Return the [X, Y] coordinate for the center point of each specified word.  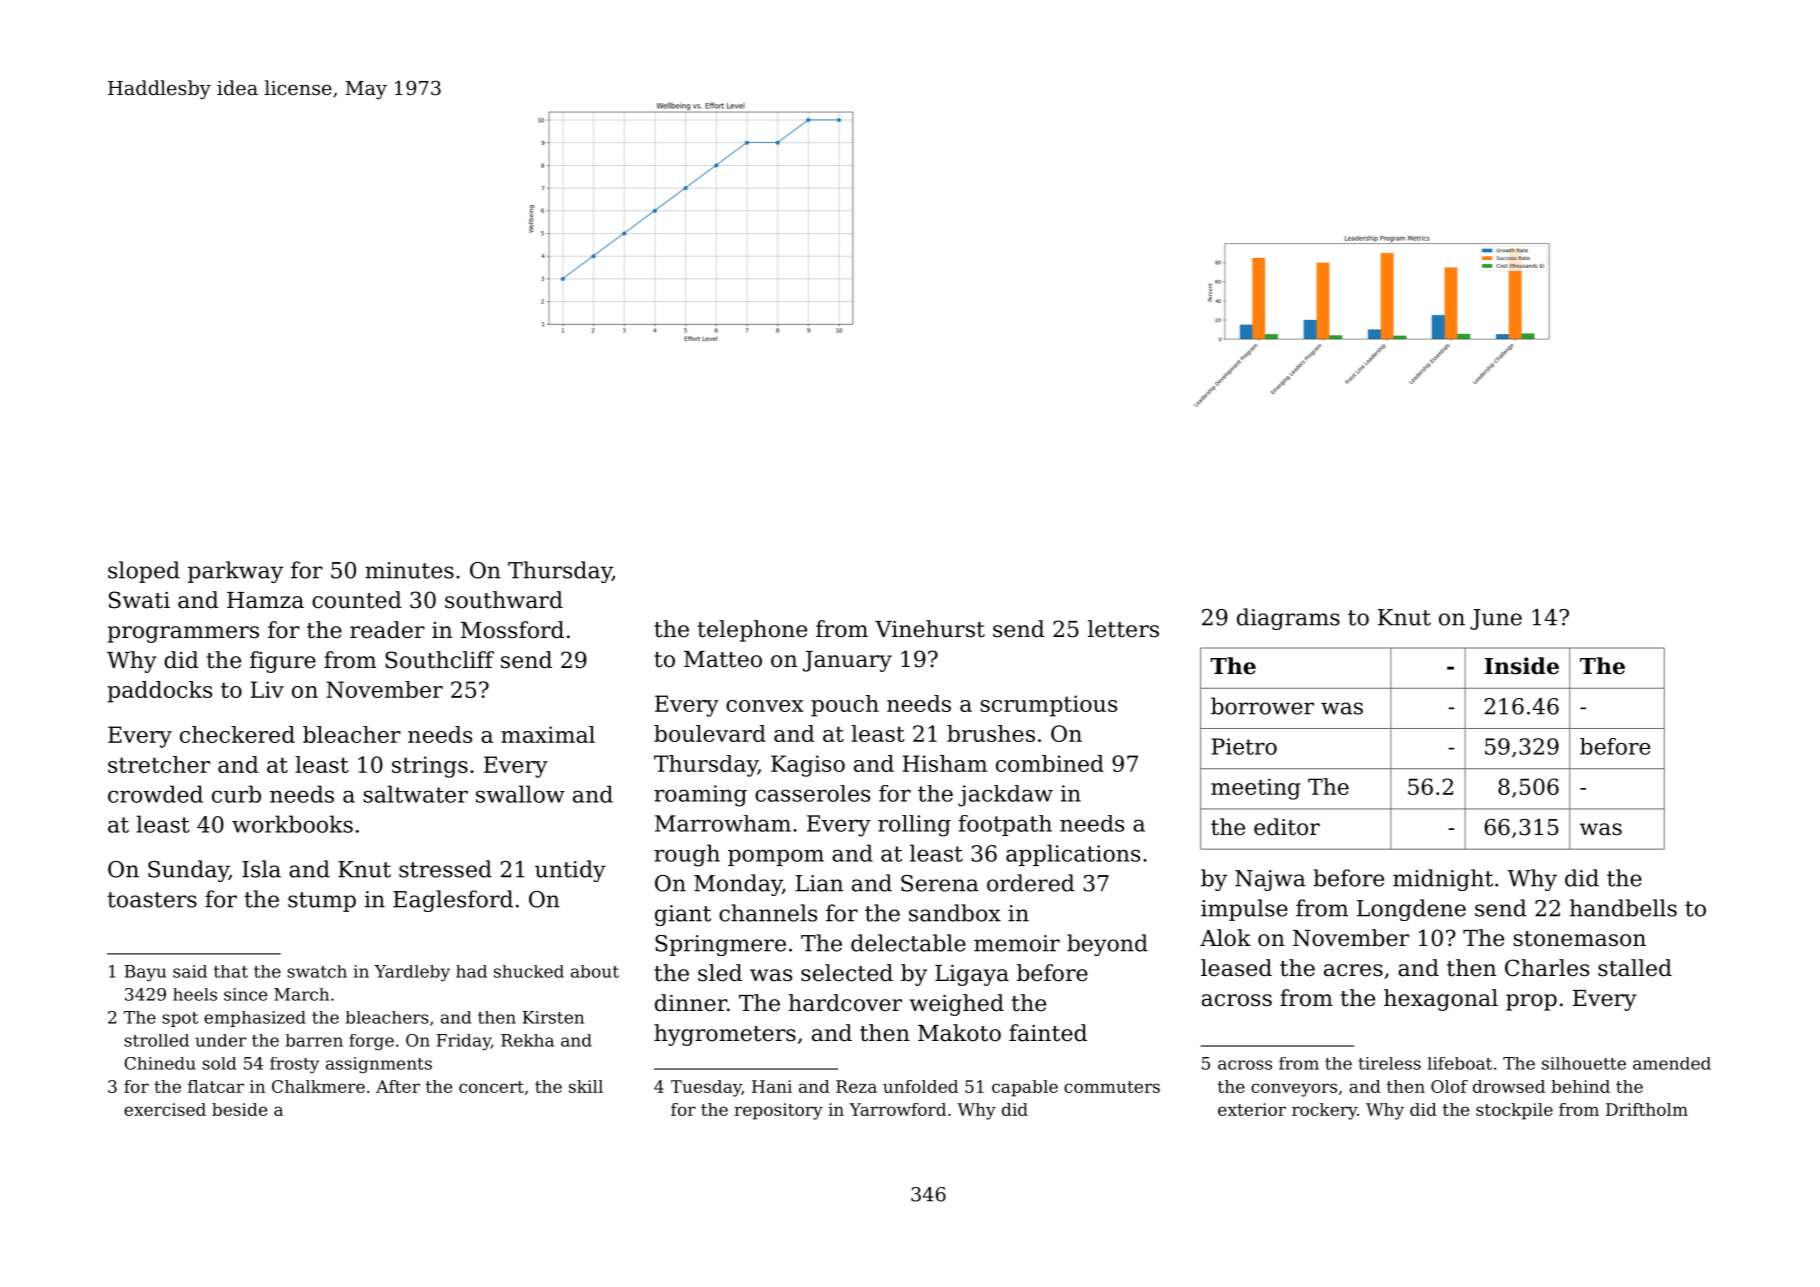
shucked [529, 971]
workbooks [292, 824]
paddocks [159, 692]
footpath [1005, 825]
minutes [409, 570]
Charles [1547, 968]
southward [504, 600]
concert [491, 1087]
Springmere [720, 945]
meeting [1256, 789]
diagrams [1288, 619]
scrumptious [1048, 706]
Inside [1522, 666]
